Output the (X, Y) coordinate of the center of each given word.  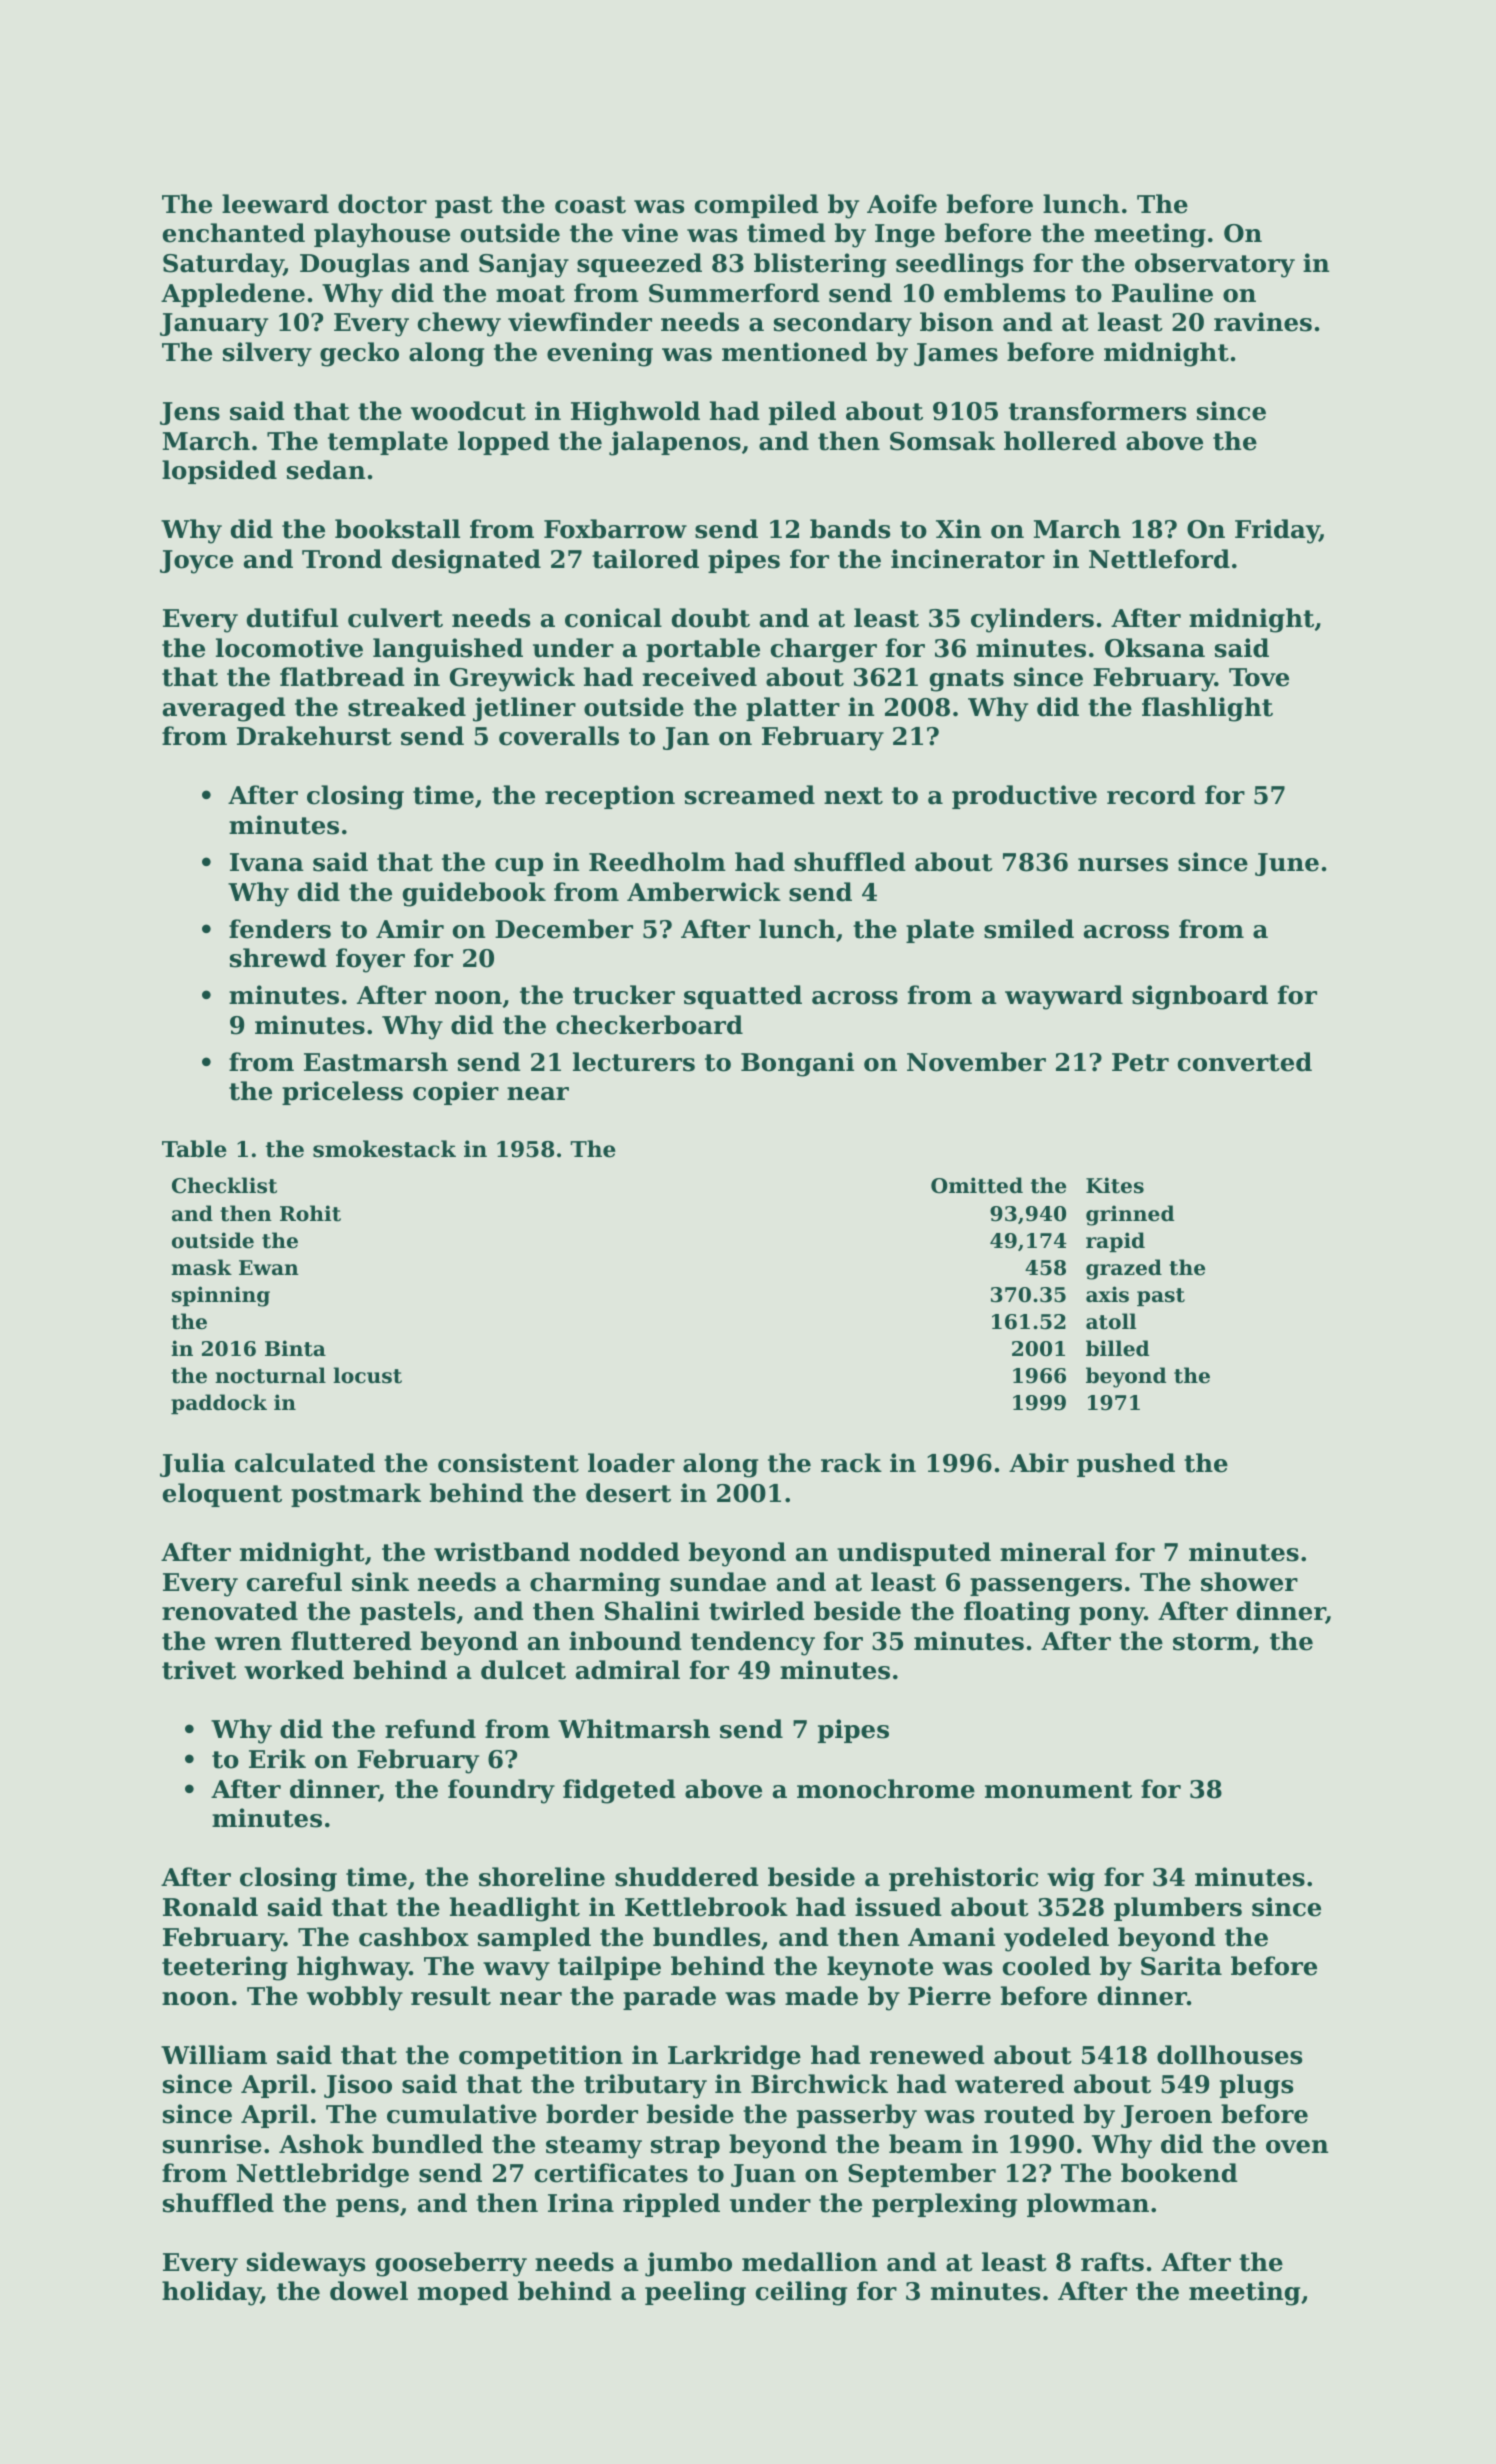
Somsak (942, 441)
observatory (1215, 265)
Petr (1140, 1062)
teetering (225, 1968)
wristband (502, 1552)
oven (1297, 2147)
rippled (671, 2205)
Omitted (977, 1185)
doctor (382, 204)
